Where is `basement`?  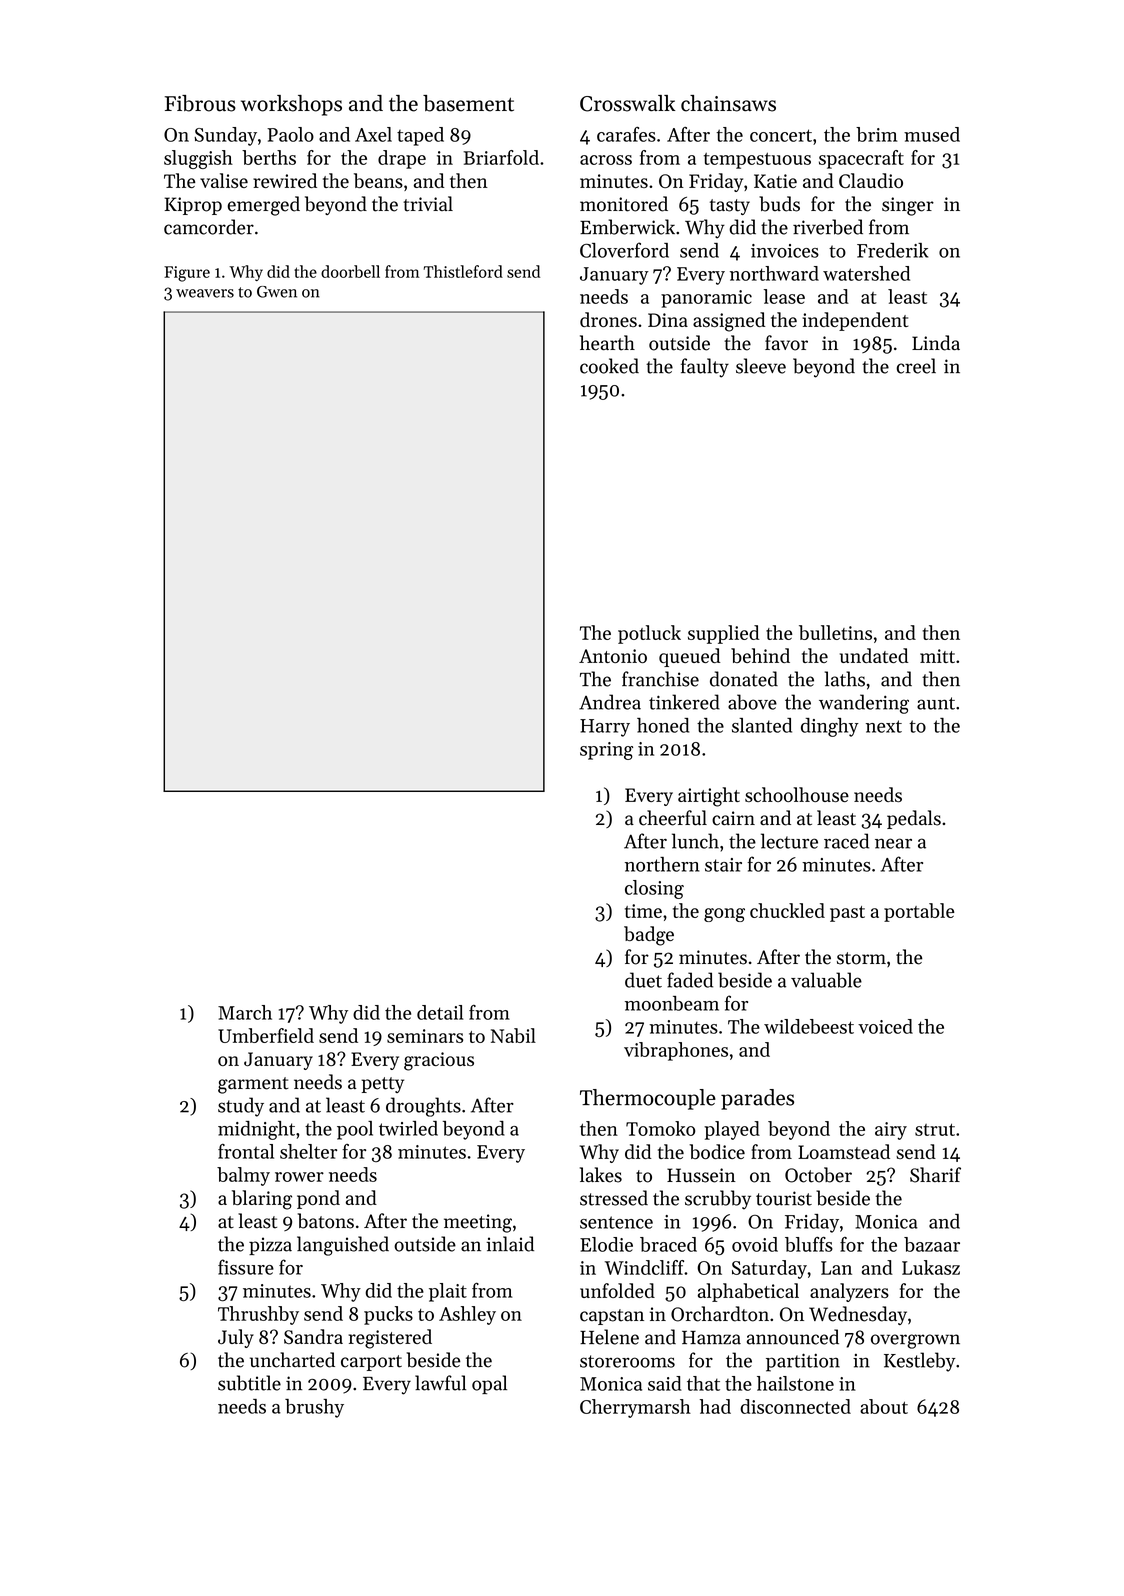 basement is located at coordinates (468, 103).
